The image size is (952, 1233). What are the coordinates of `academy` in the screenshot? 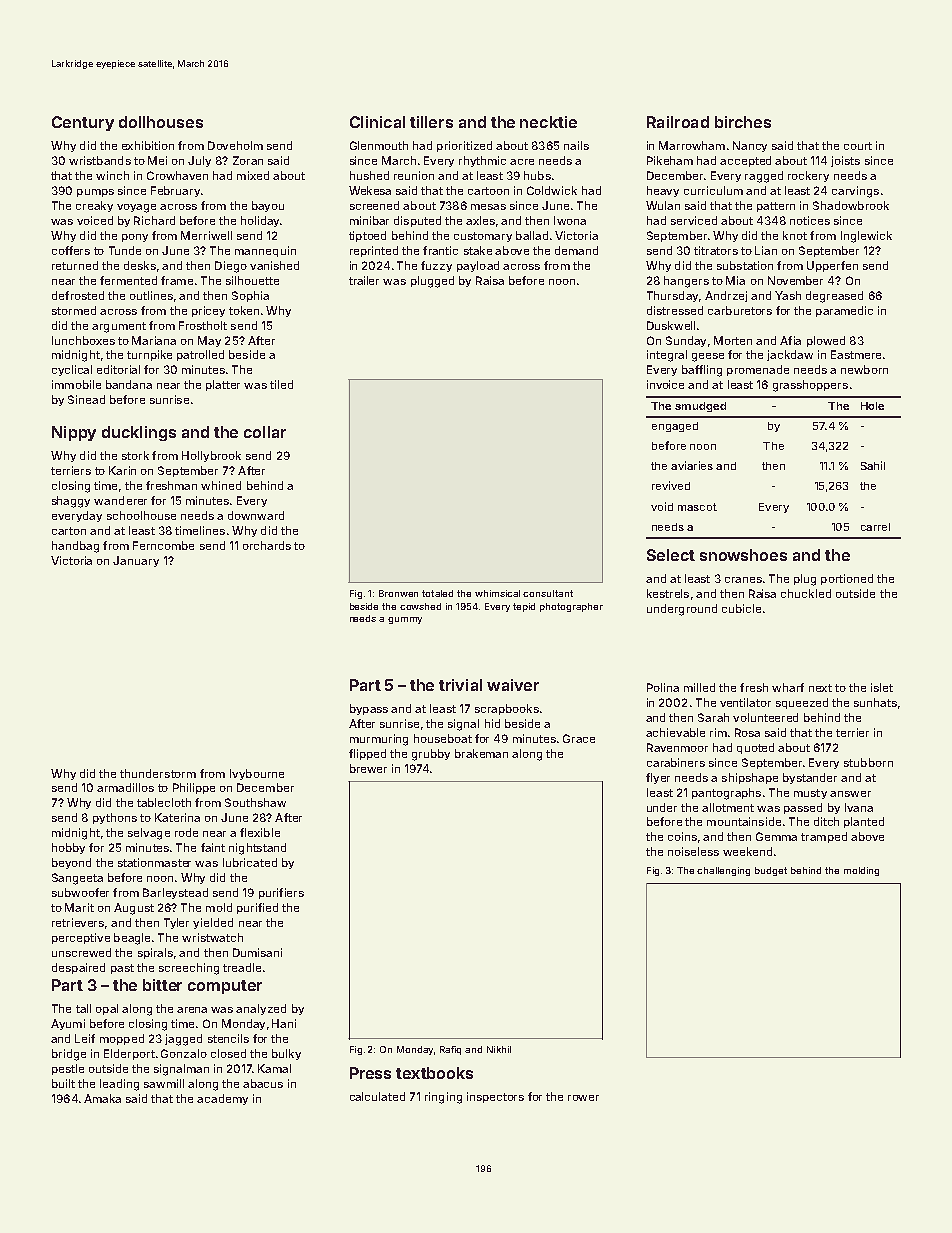 It's located at (222, 1099).
